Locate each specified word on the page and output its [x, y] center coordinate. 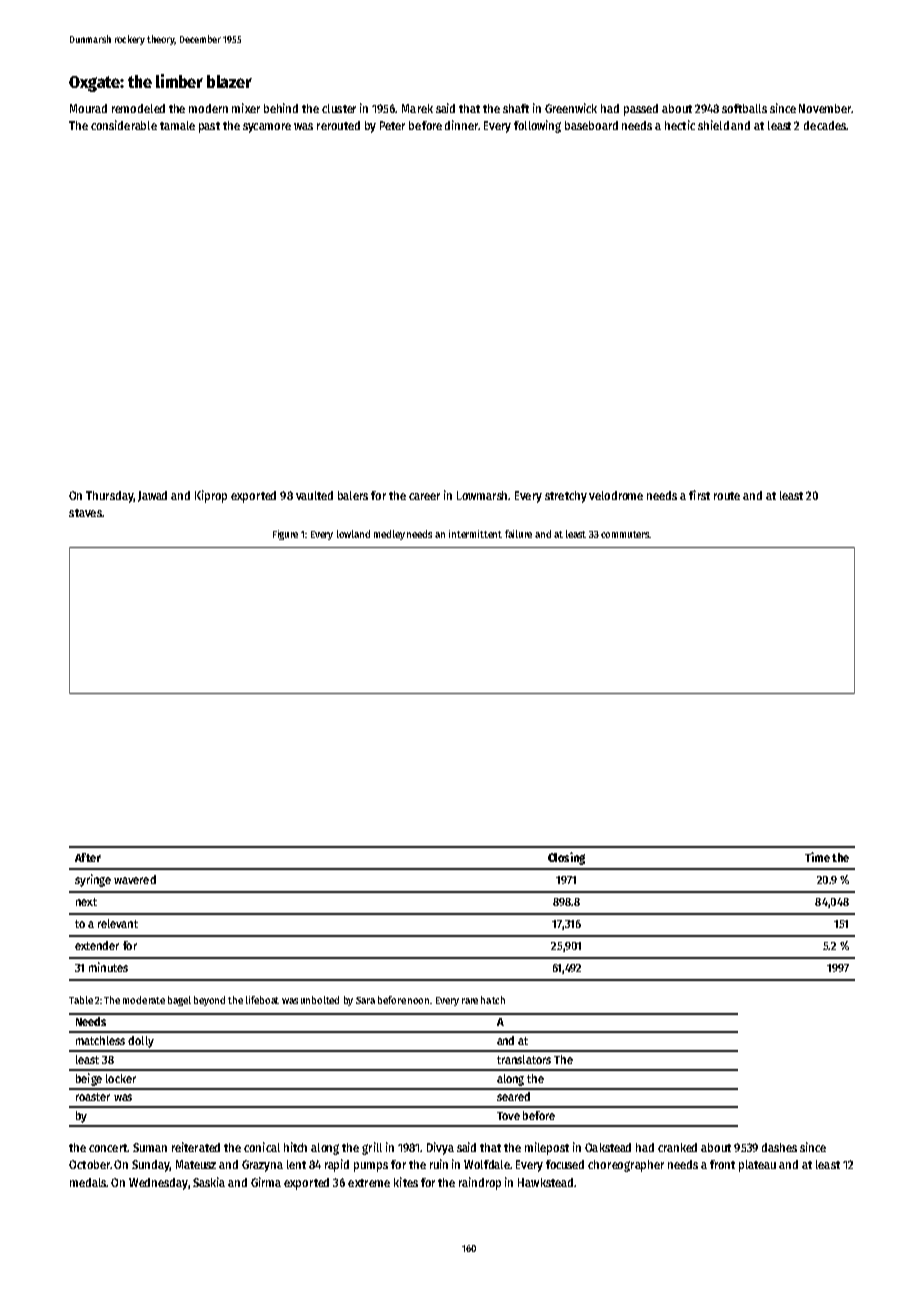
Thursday [109, 497]
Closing [566, 858]
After [88, 857]
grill [372, 1148]
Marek [417, 108]
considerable [124, 125]
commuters [625, 534]
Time [817, 857]
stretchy [566, 497]
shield [713, 125]
